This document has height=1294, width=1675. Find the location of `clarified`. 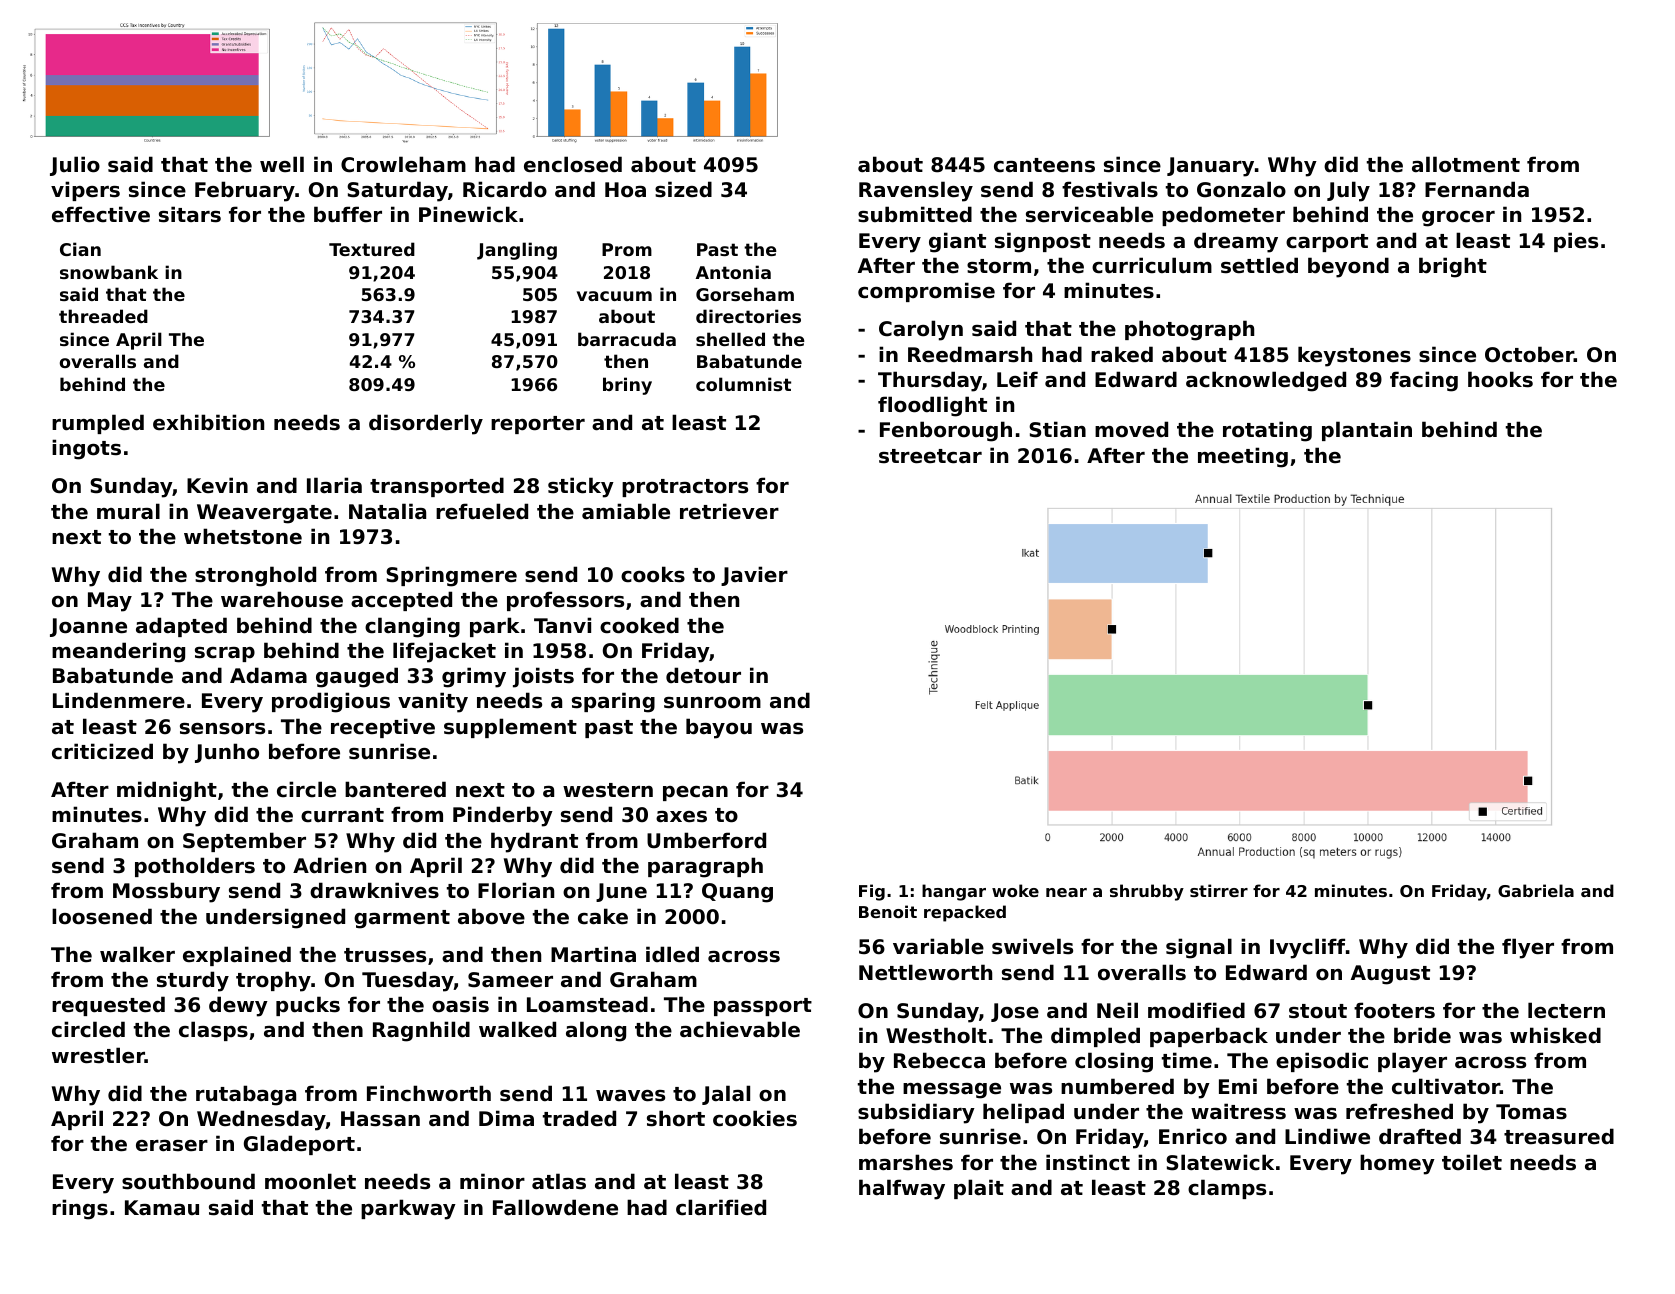

clarified is located at coordinates (721, 1207).
